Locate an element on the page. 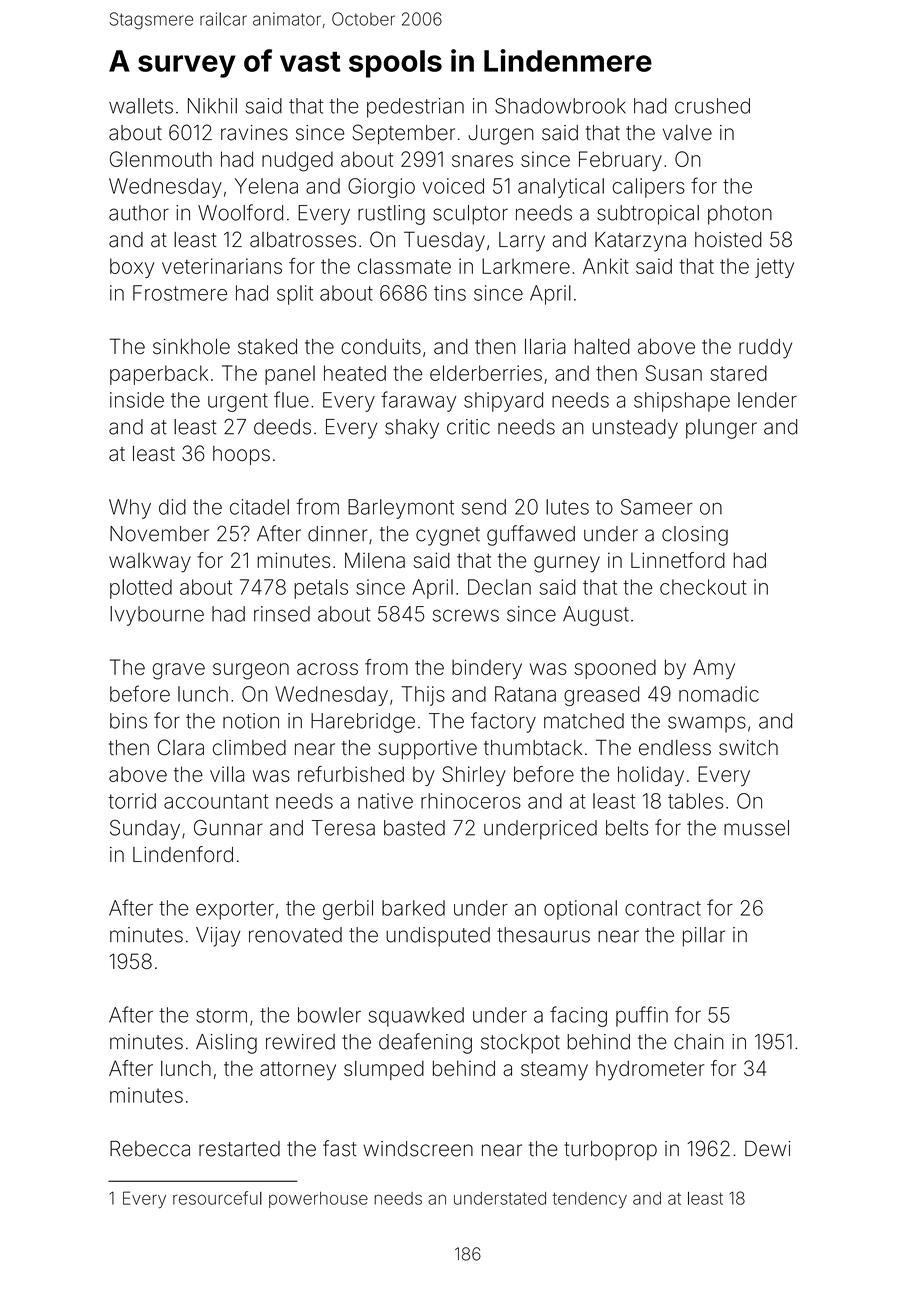 The height and width of the image is (1316, 908). wallets is located at coordinates (141, 106).
